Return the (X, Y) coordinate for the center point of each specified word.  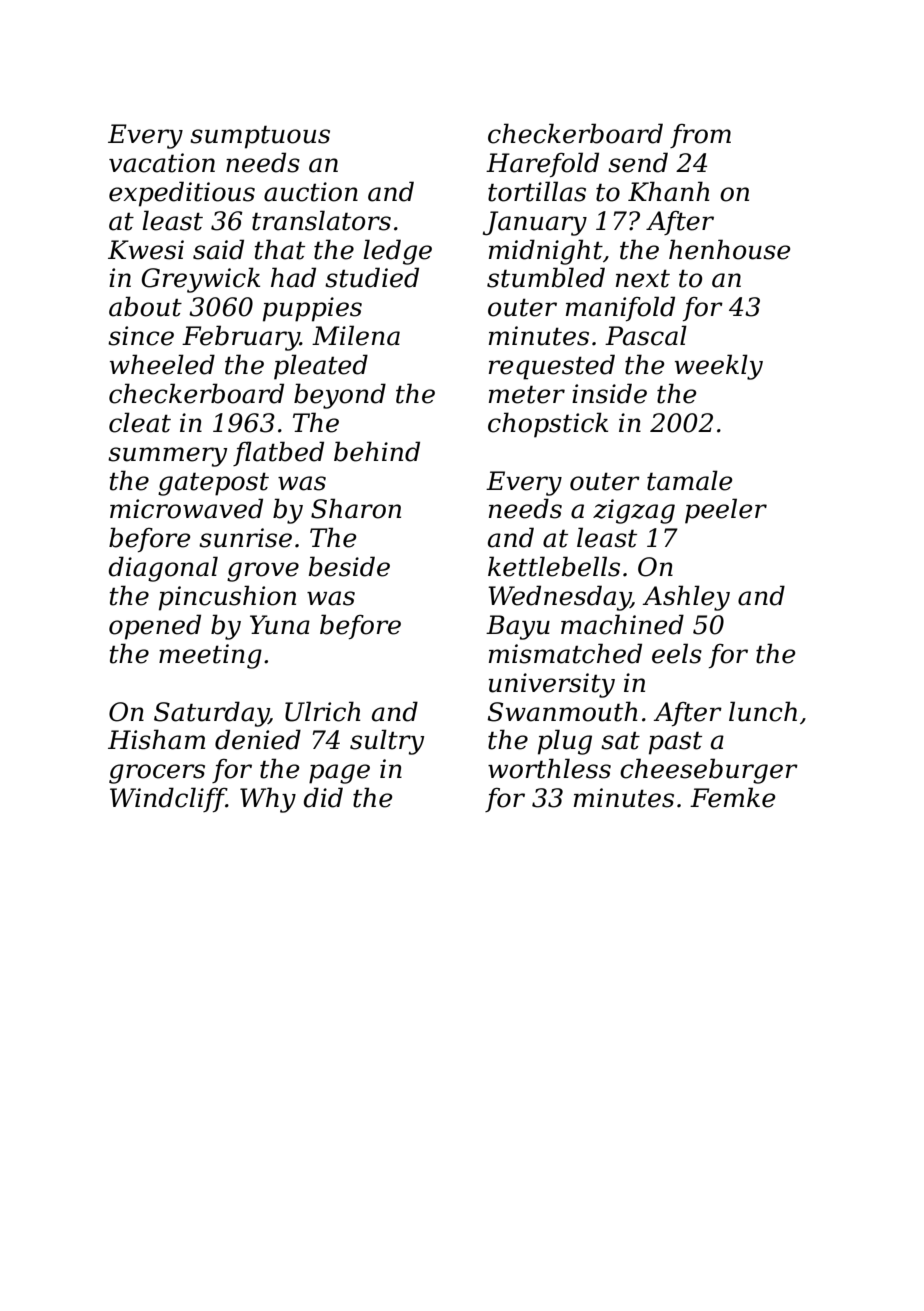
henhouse (729, 249)
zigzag (634, 511)
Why (268, 800)
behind (377, 451)
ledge (397, 252)
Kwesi (146, 250)
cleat (140, 422)
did (323, 797)
